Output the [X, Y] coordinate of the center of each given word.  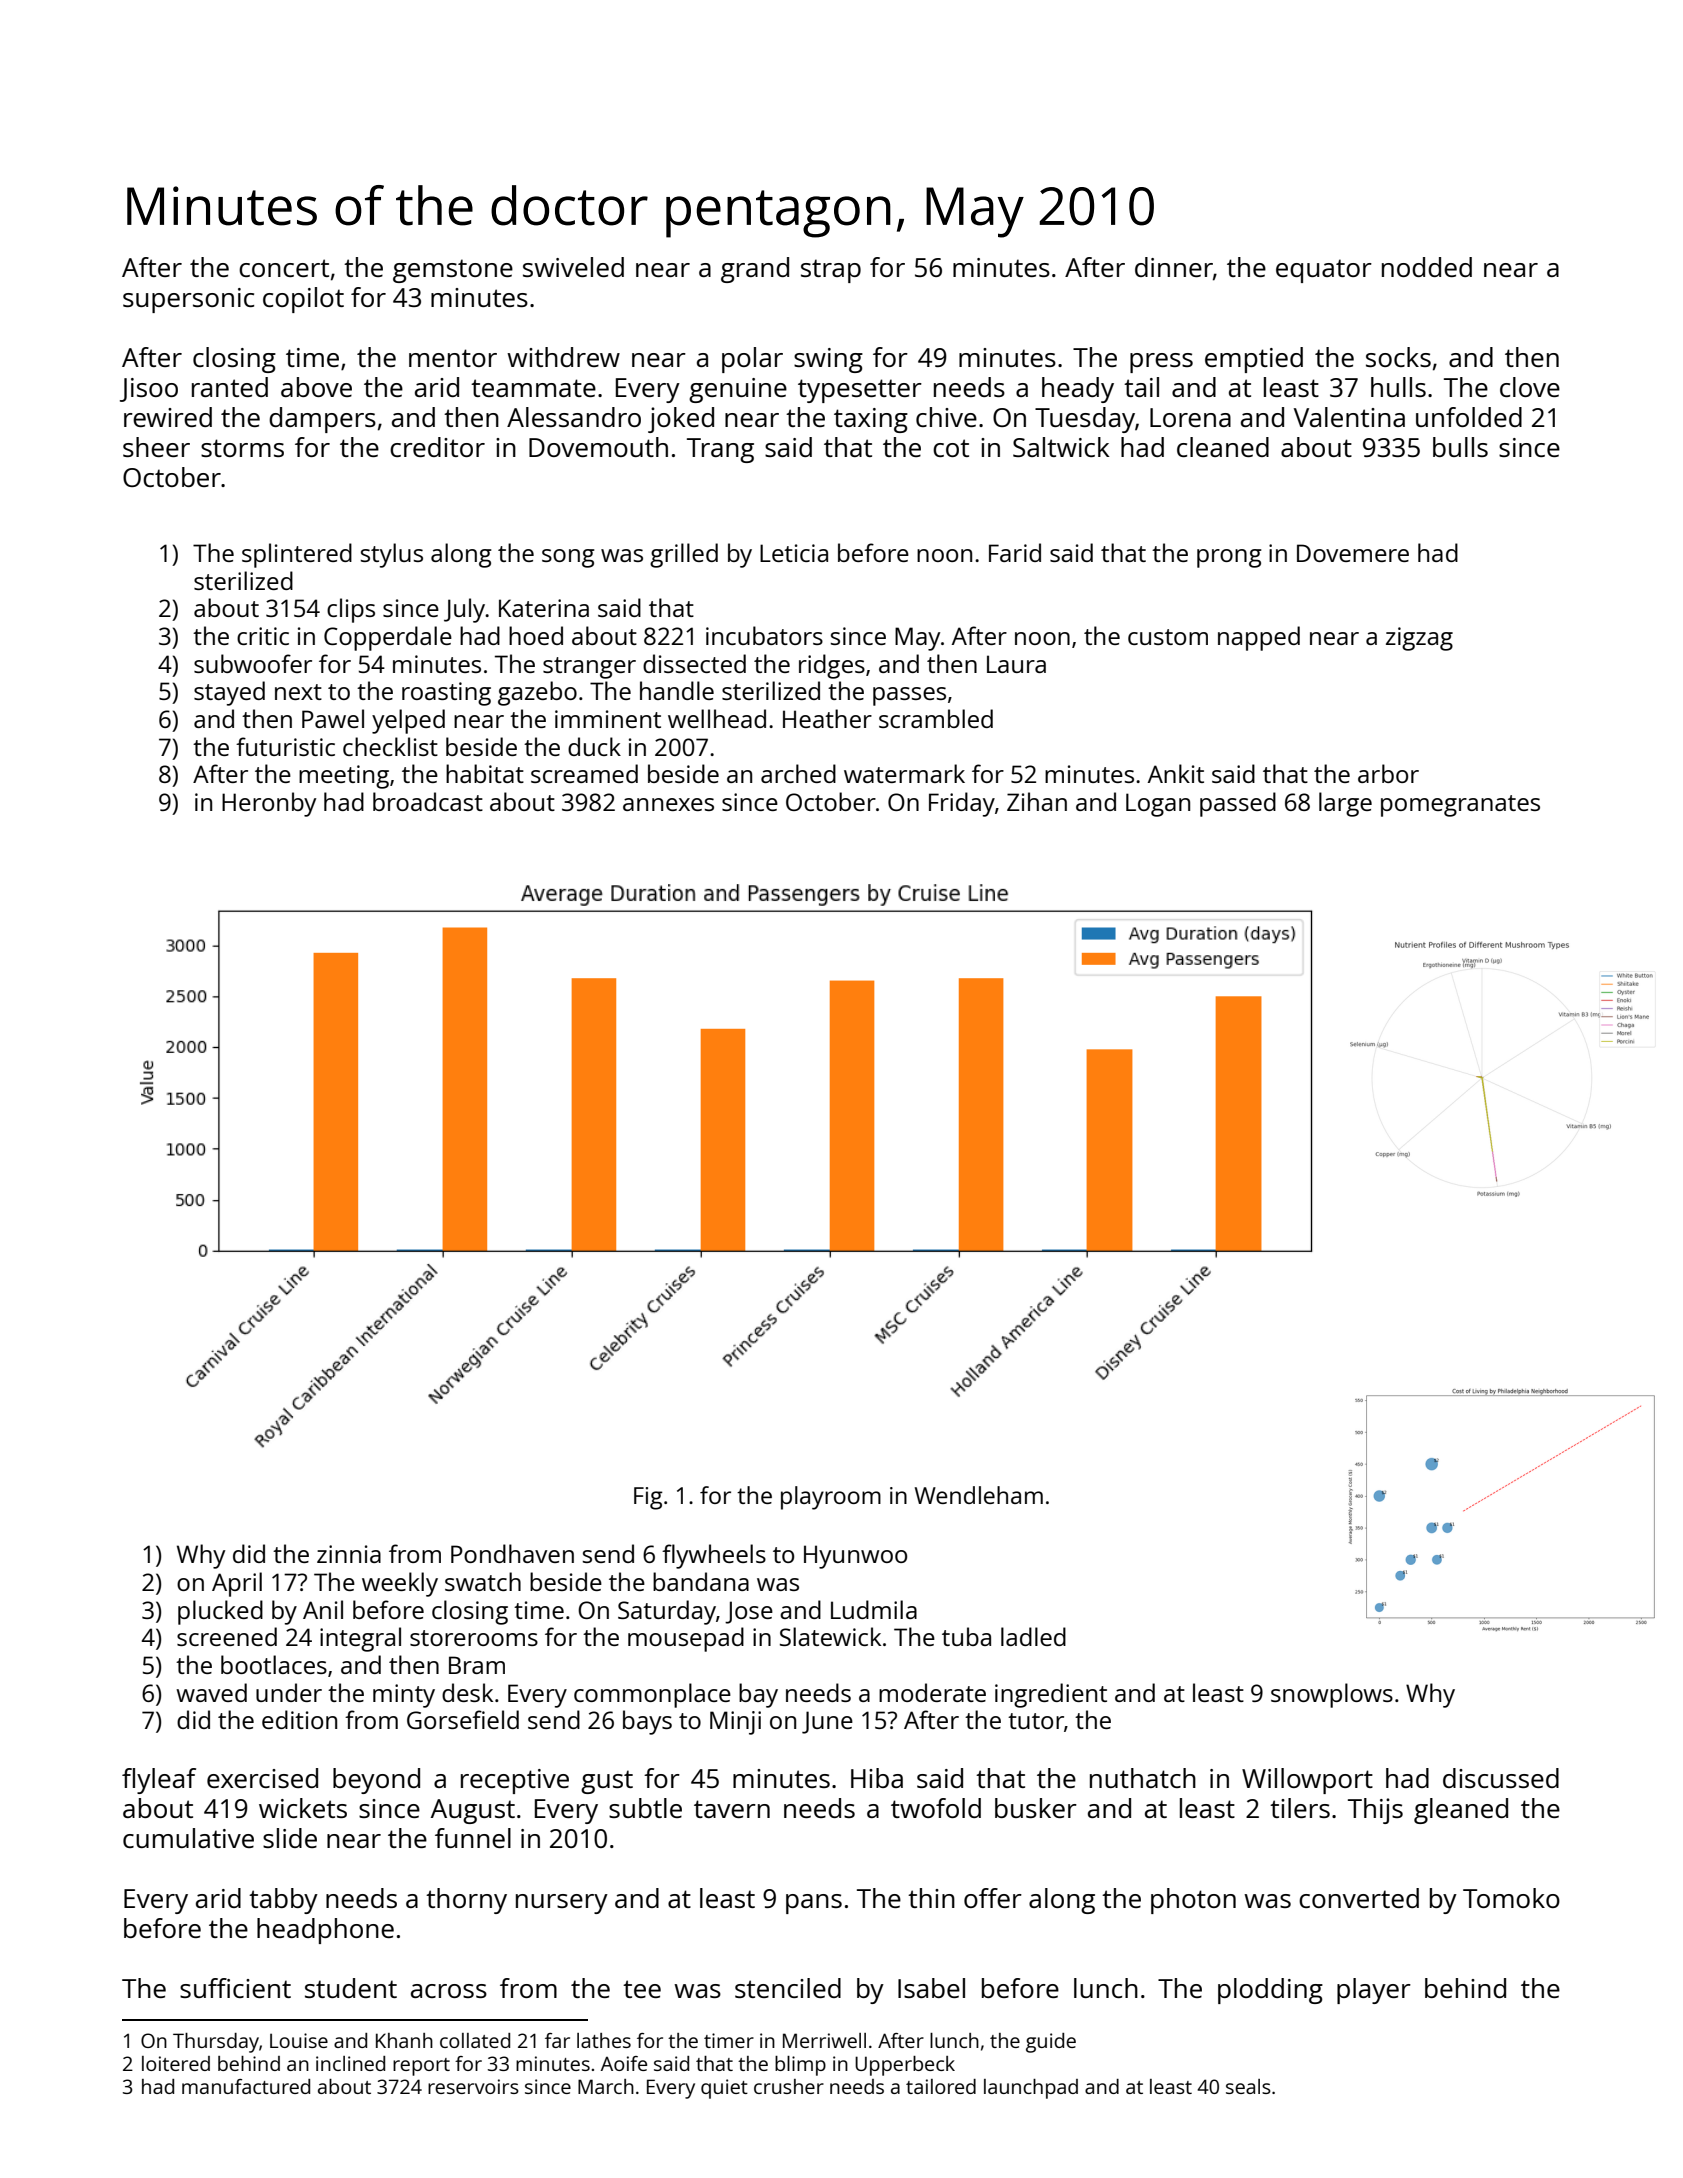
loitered [176, 2063]
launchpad [1031, 2089]
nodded [1427, 267]
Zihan [1037, 801]
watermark [904, 773]
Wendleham [979, 1495]
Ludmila [874, 1609]
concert [284, 268]
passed [1238, 804]
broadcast [428, 801]
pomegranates [1460, 806]
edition [299, 1719]
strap [831, 271]
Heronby [269, 804]
